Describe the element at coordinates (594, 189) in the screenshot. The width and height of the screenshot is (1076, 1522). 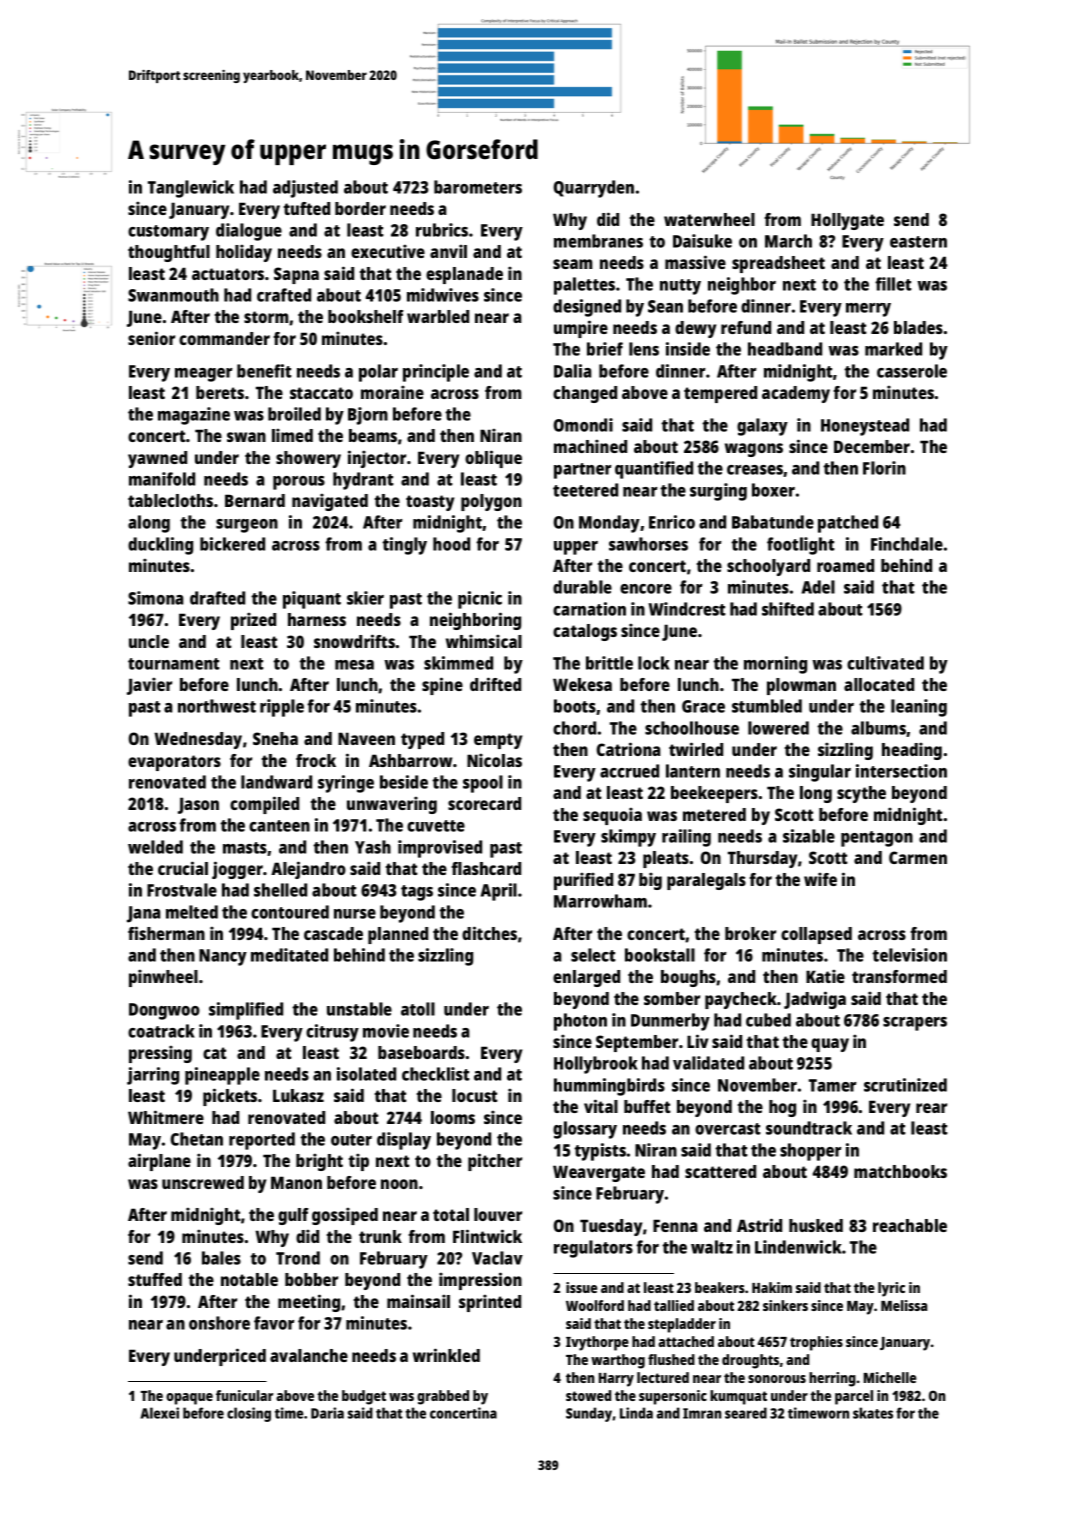
I see `Quarryden` at that location.
